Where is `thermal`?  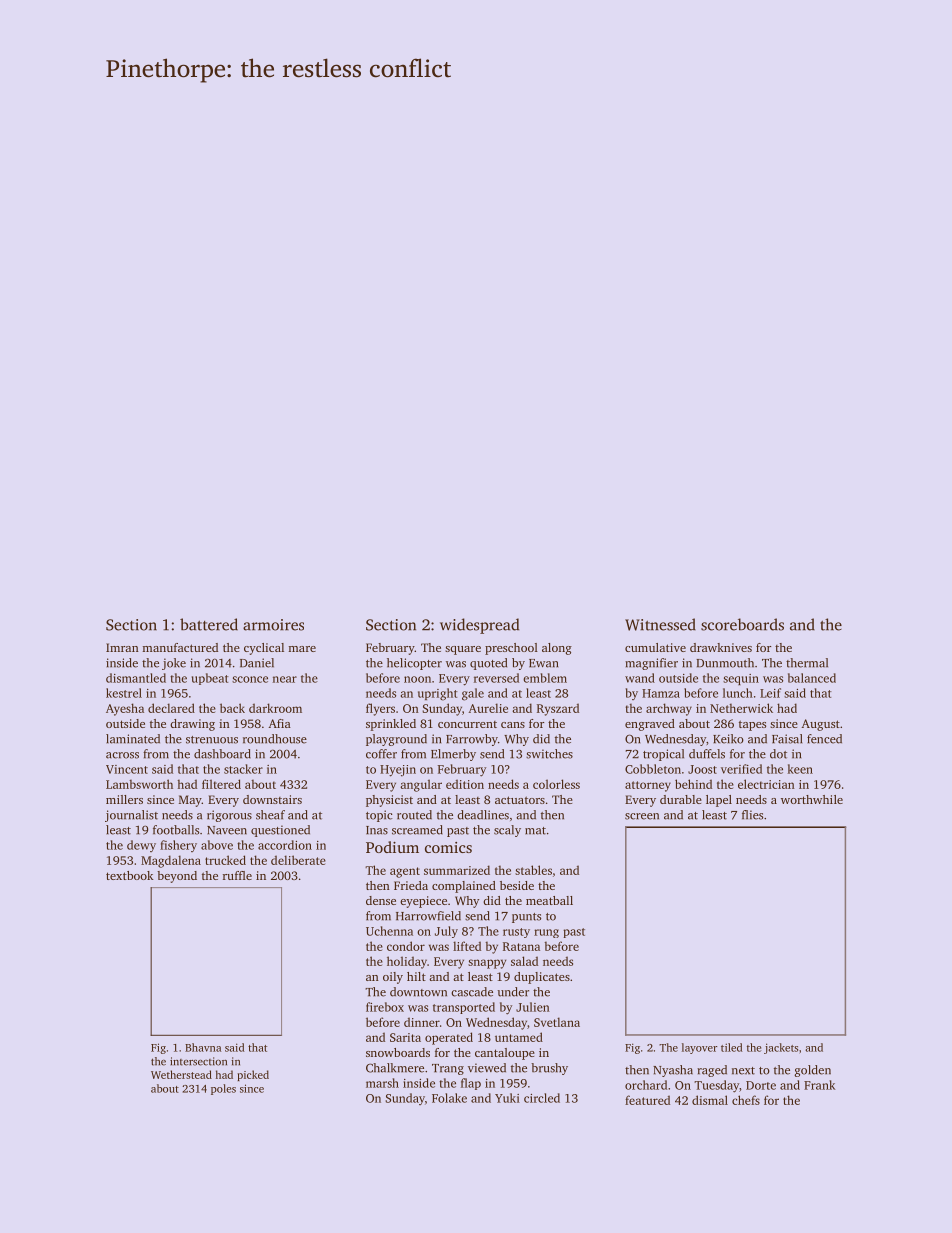
thermal is located at coordinates (807, 663).
